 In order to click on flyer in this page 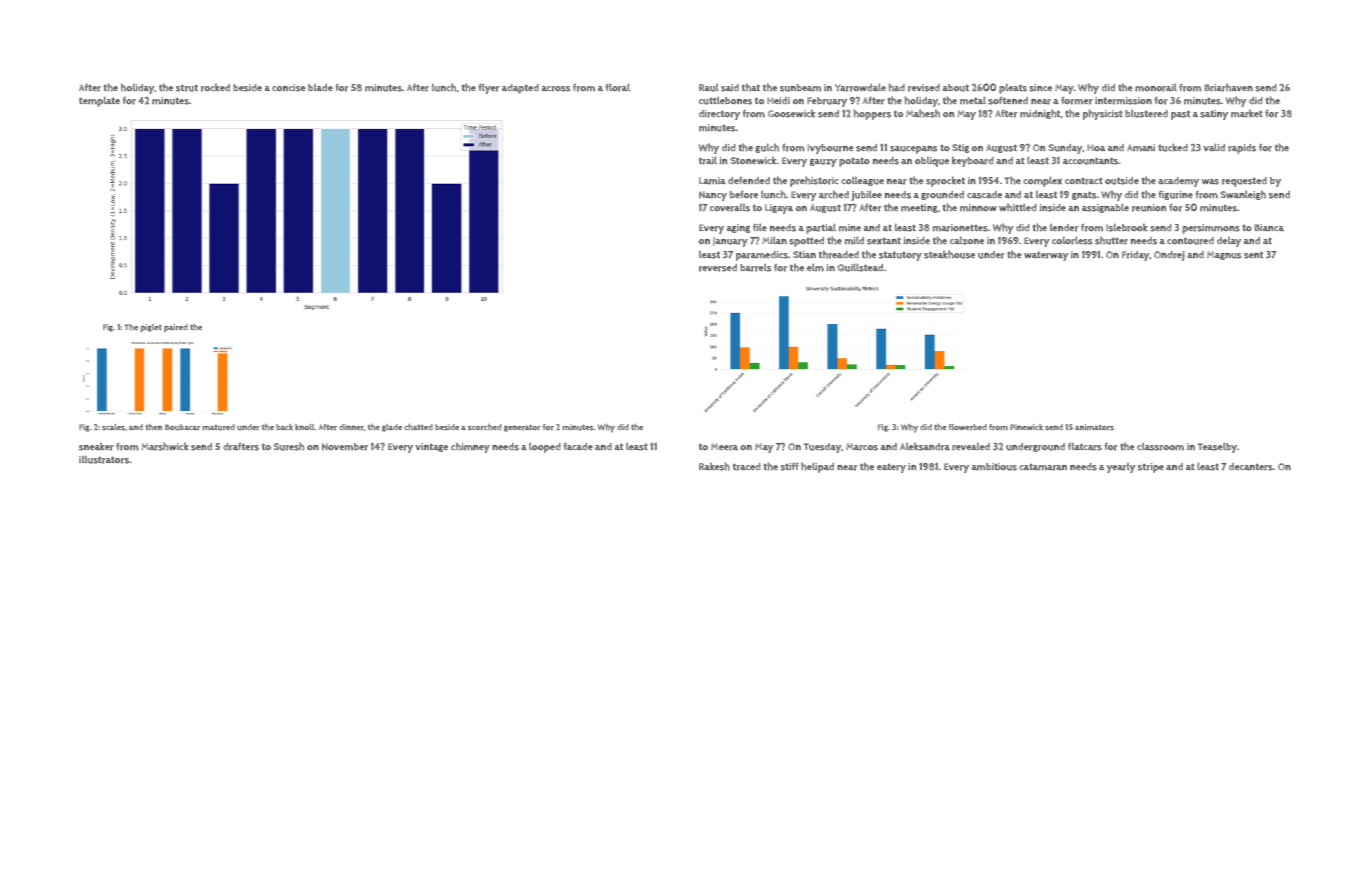, I will do `click(489, 89)`.
